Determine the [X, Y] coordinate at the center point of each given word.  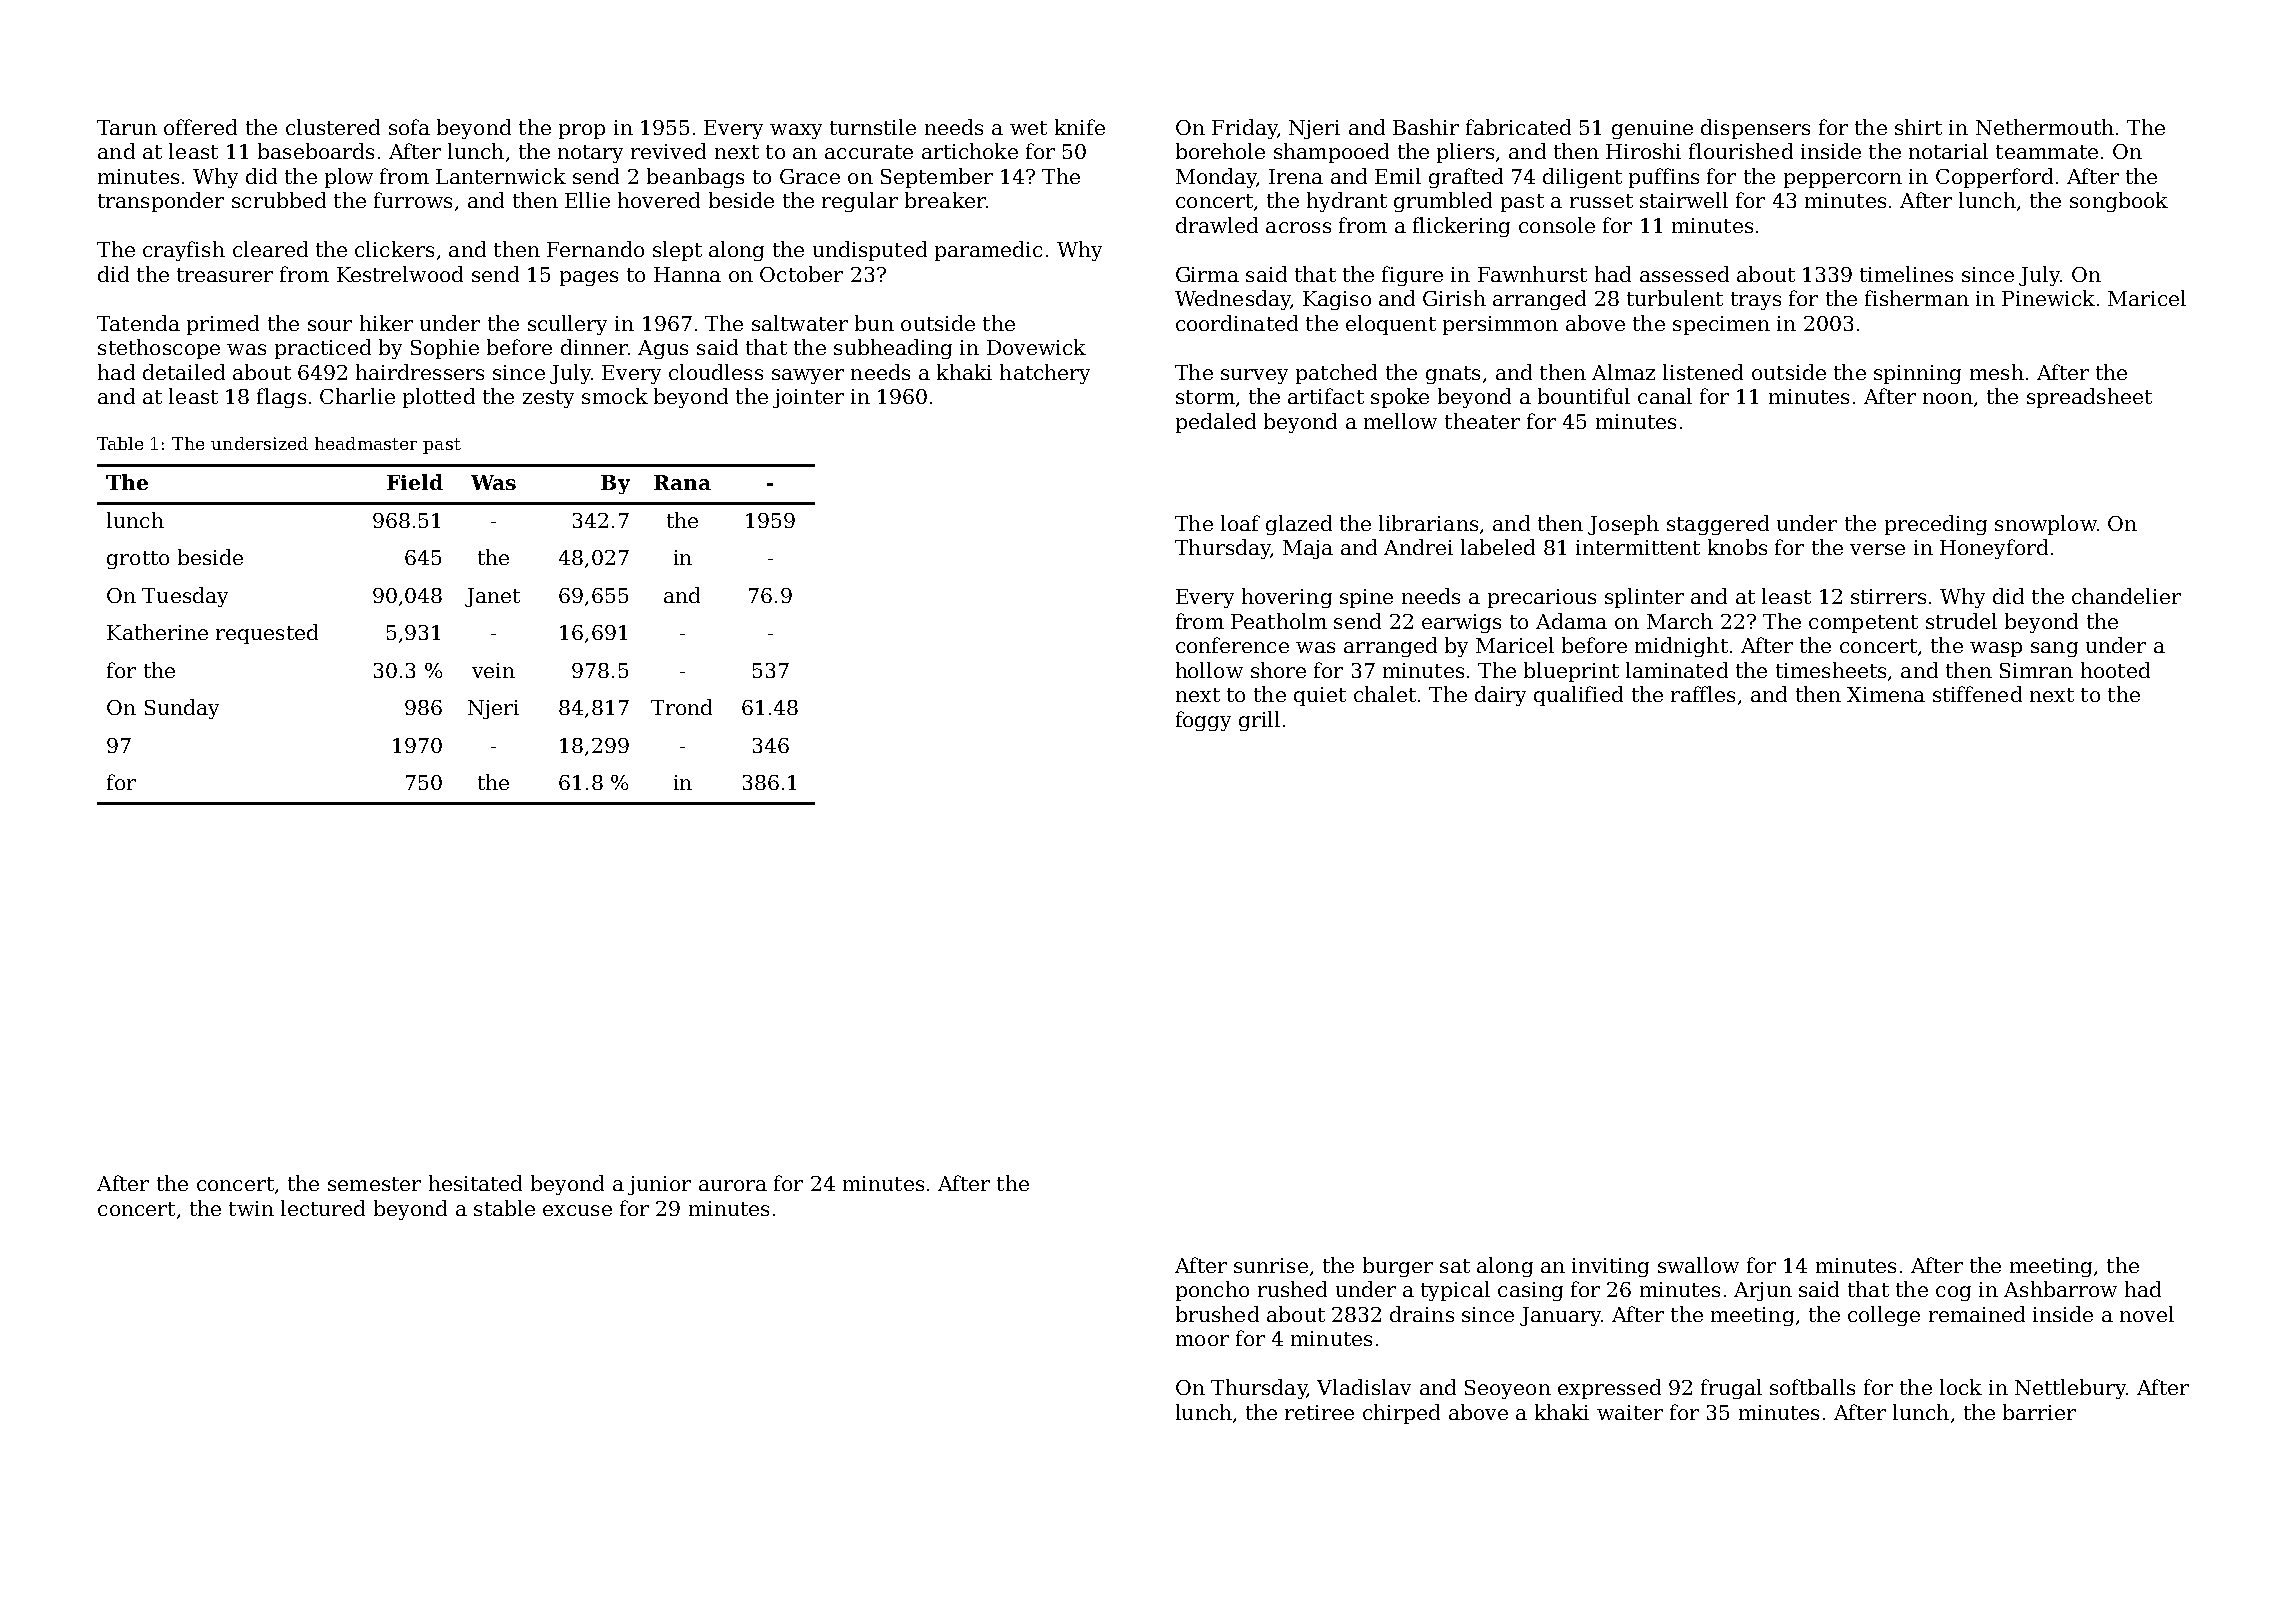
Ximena [1886, 694]
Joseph [1623, 525]
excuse [577, 1210]
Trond [681, 707]
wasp [1996, 649]
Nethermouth [2045, 127]
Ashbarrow [2060, 1289]
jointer [808, 398]
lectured [323, 1208]
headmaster [366, 443]
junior [659, 1185]
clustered [333, 127]
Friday [1244, 129]
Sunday [182, 709]
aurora [733, 1185]
